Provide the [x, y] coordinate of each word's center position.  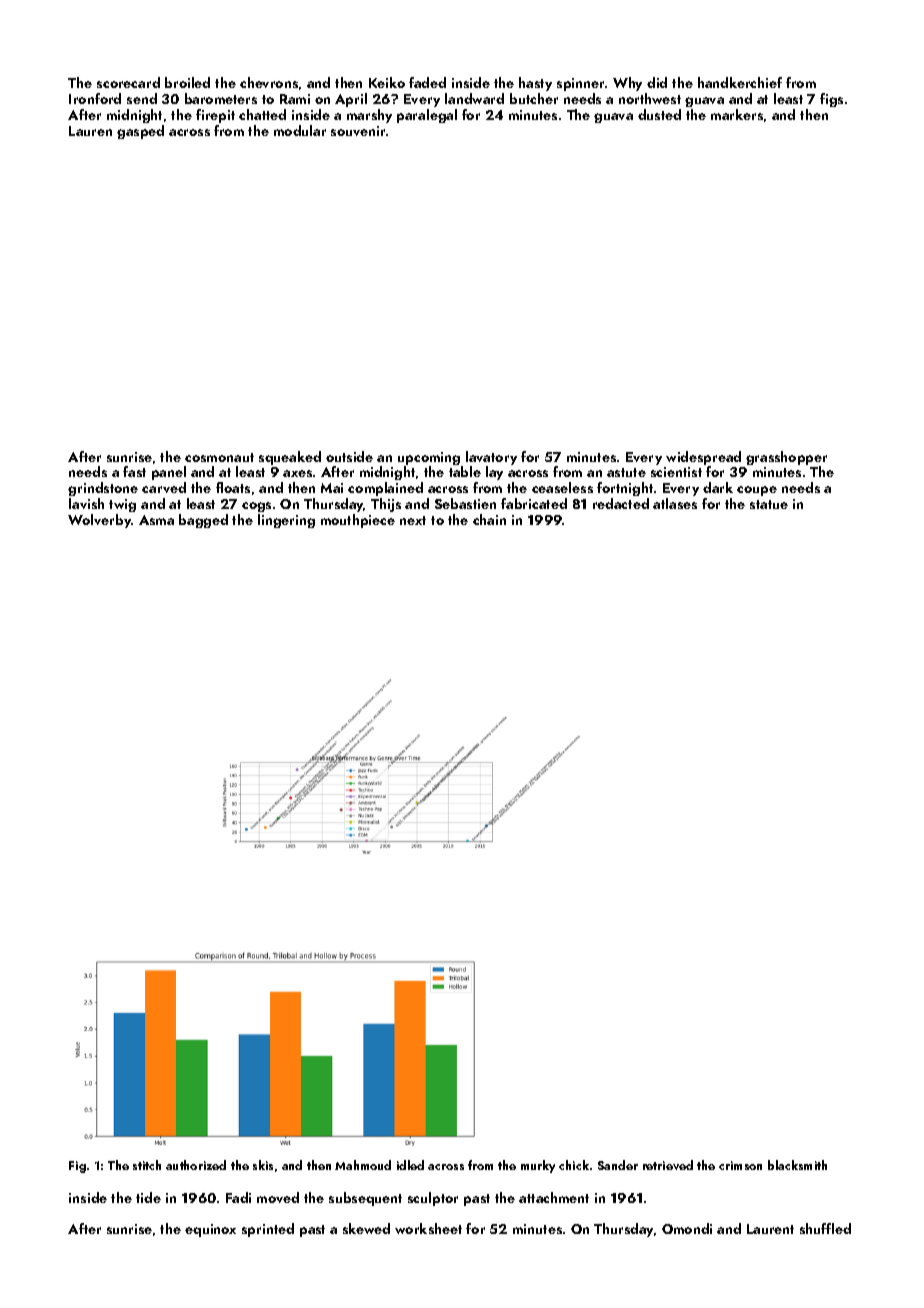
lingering [286, 521]
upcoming [429, 458]
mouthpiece [358, 521]
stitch [147, 1165]
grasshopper [786, 458]
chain [489, 519]
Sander [618, 1165]
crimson [740, 1165]
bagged [203, 521]
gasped [140, 132]
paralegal [427, 116]
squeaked [290, 458]
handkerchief [740, 82]
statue [769, 504]
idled [410, 1165]
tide [148, 1197]
